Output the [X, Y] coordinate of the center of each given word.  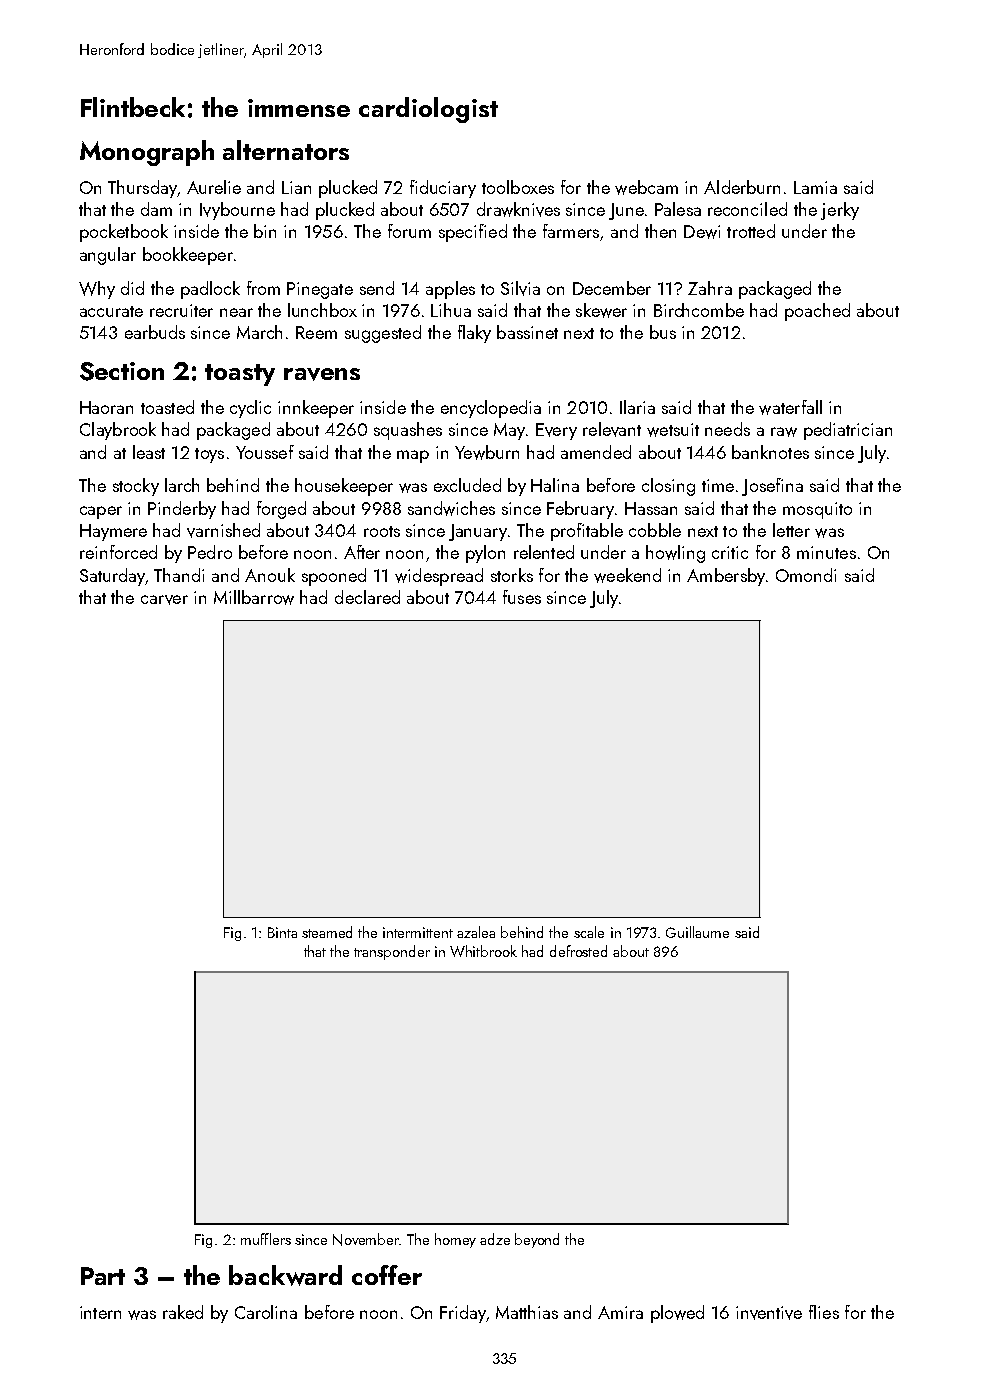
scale [589, 932]
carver [164, 600]
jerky [840, 211]
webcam [646, 187]
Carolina [266, 1312]
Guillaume [697, 932]
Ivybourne [237, 211]
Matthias [527, 1312]
